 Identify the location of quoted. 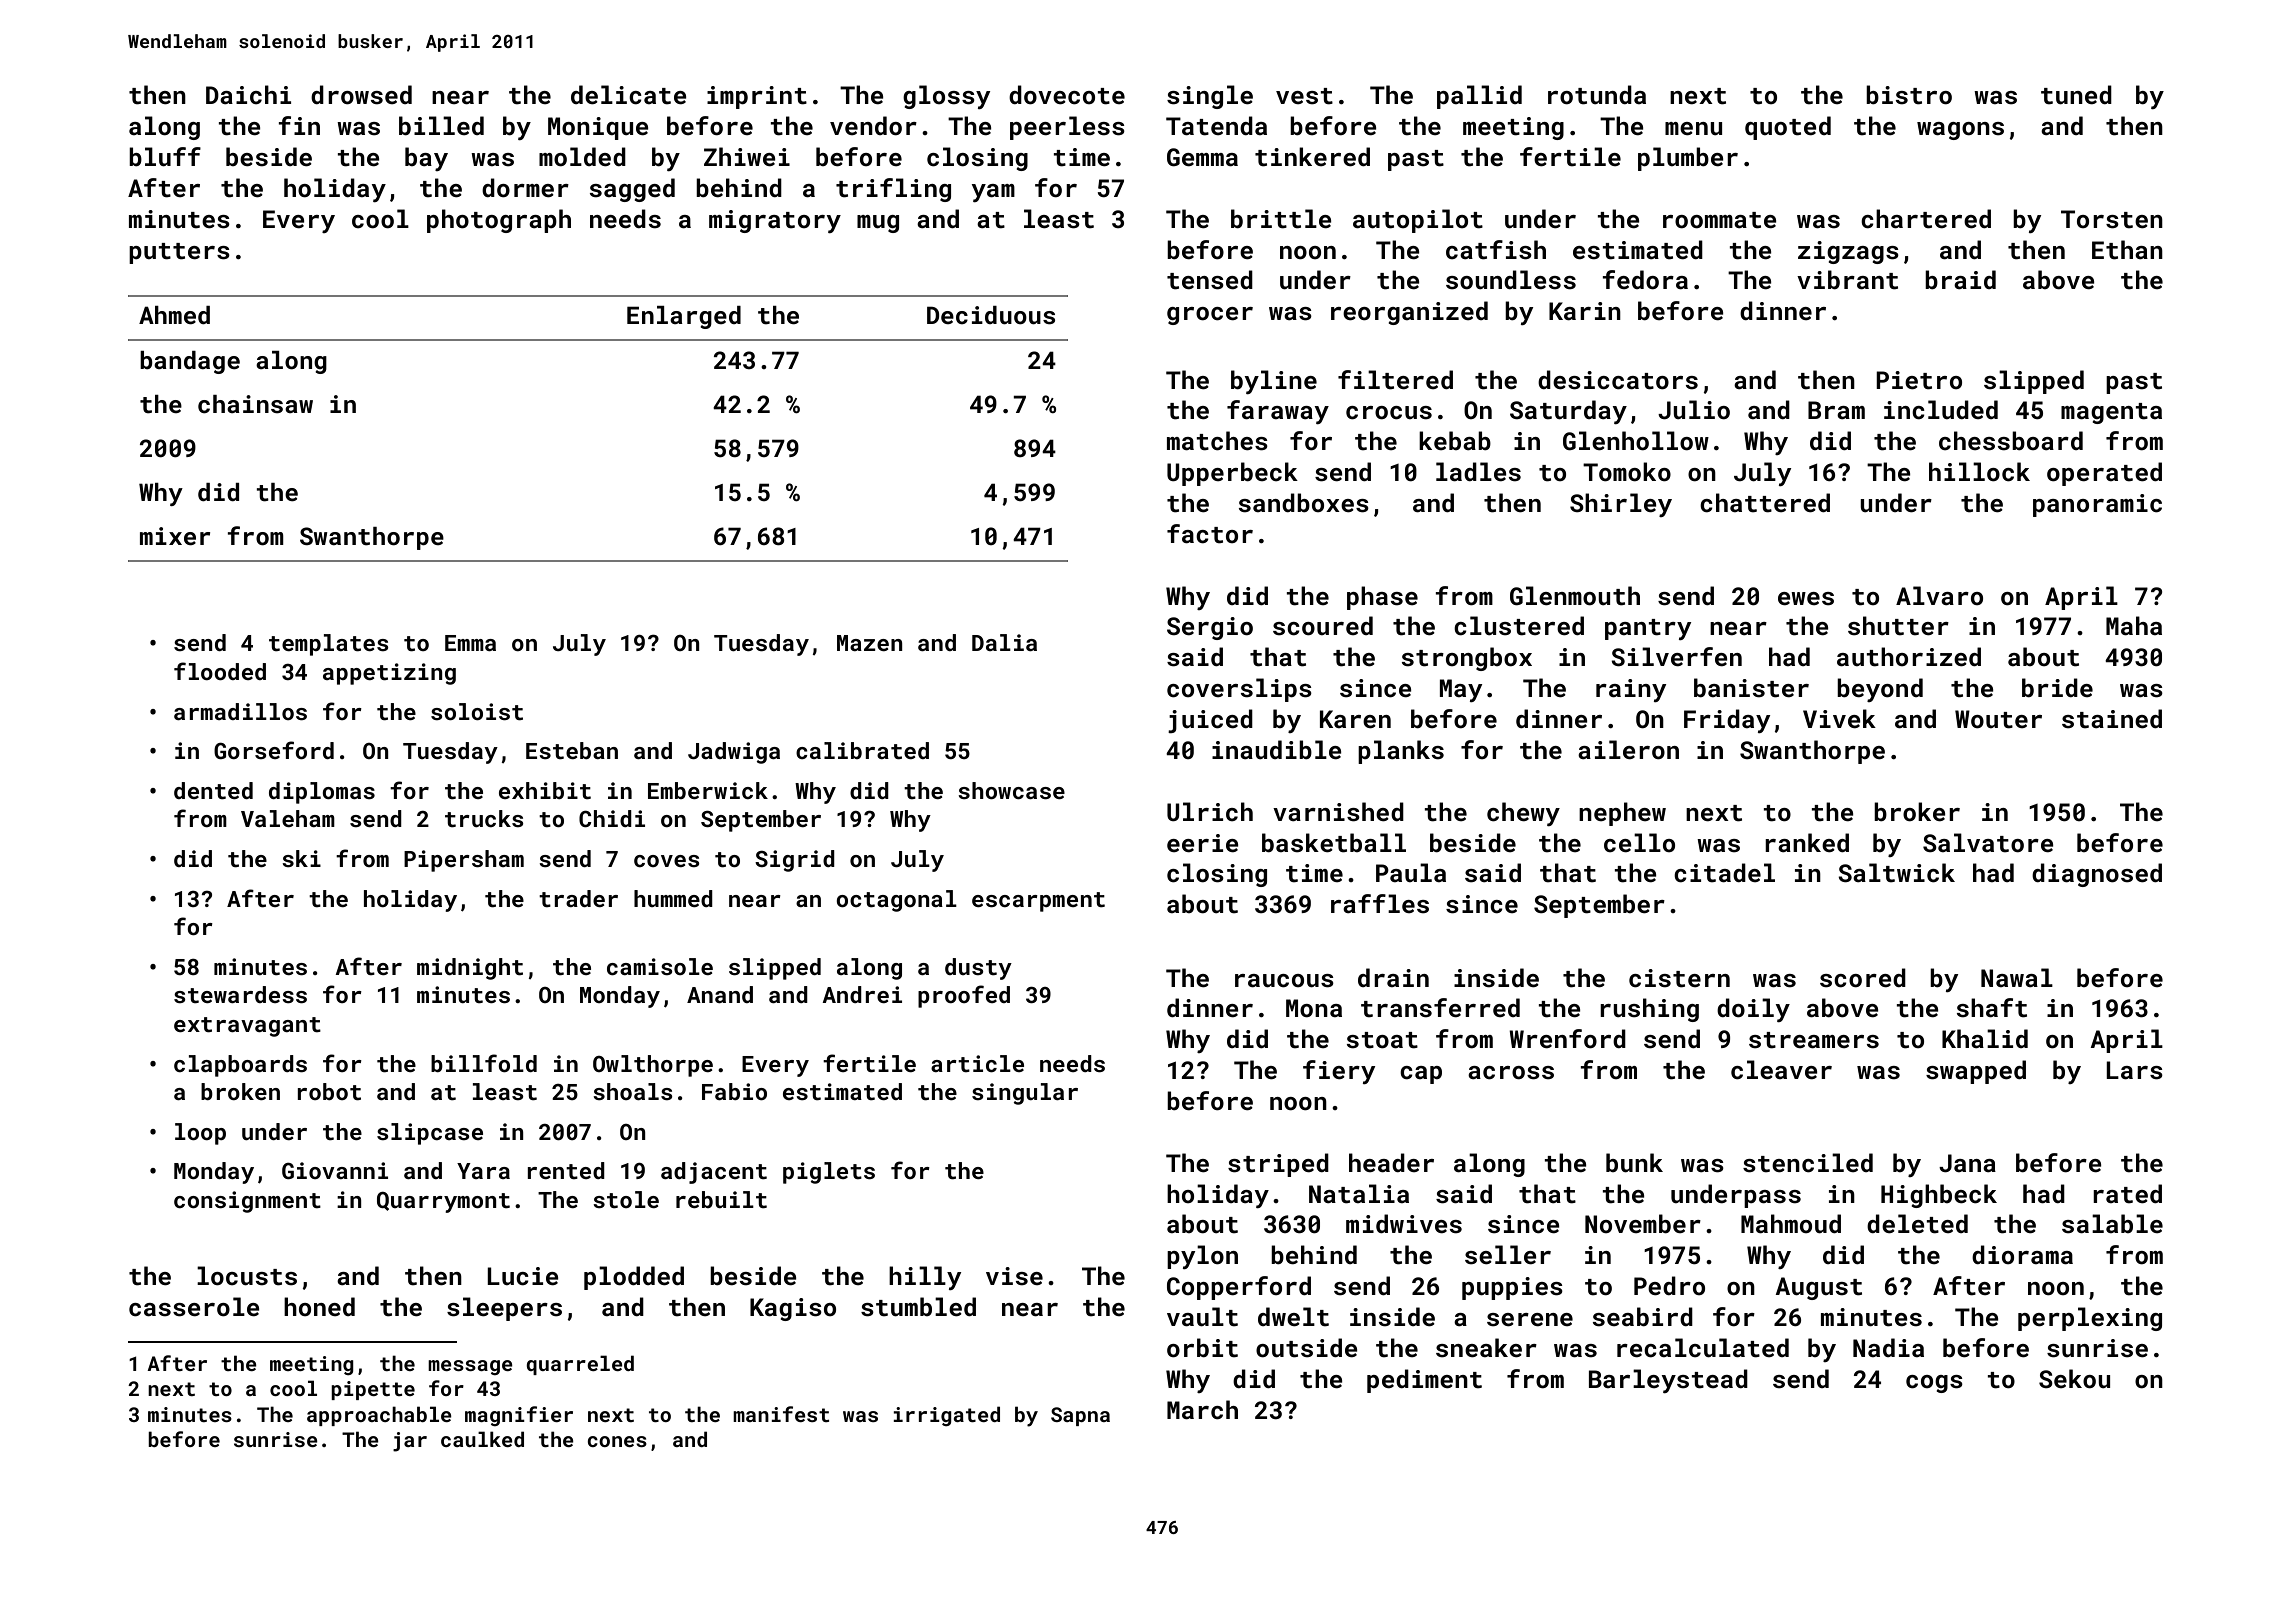
(1788, 128).
